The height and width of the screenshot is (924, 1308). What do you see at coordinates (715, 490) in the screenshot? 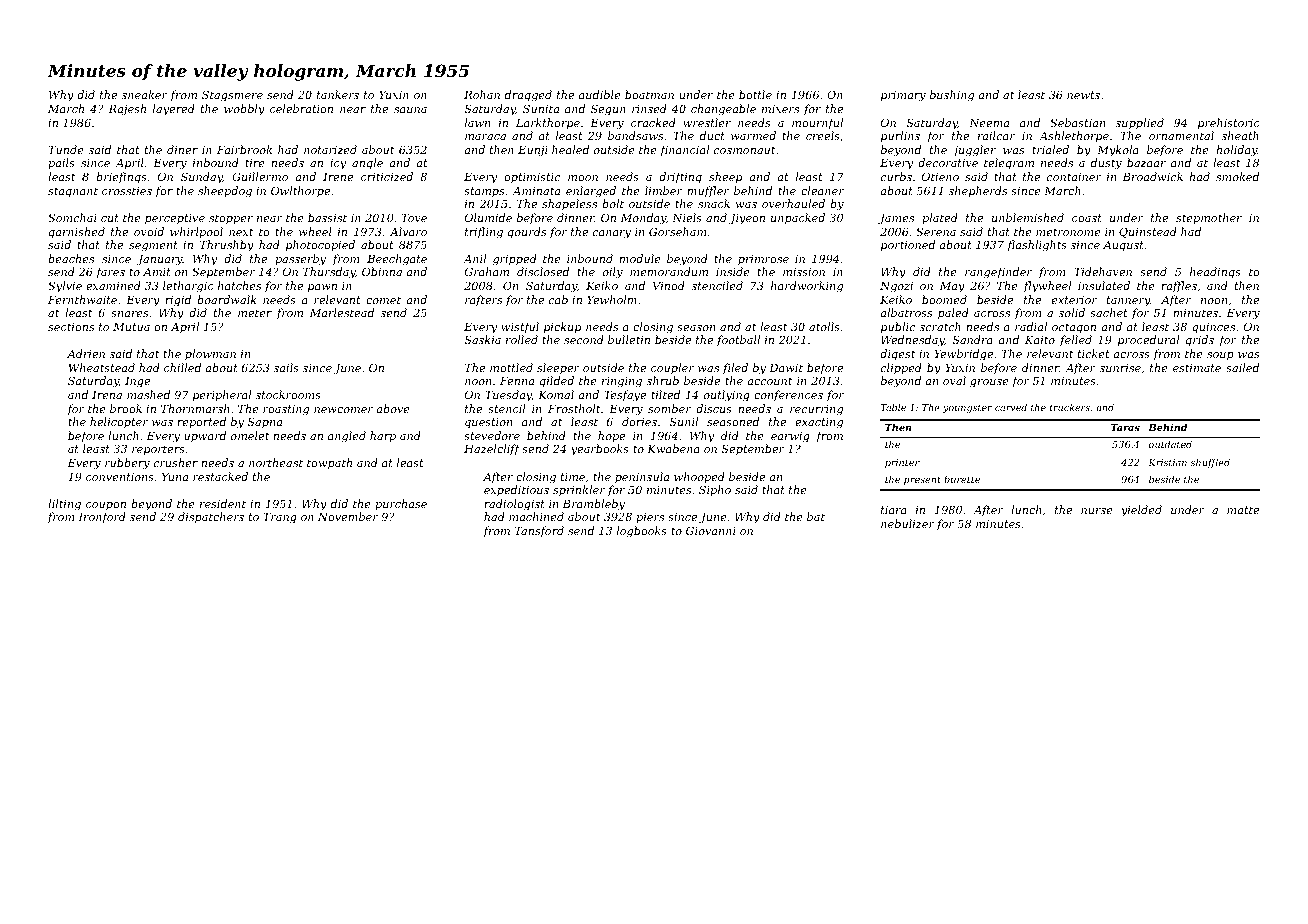
I see `Sipho` at bounding box center [715, 490].
